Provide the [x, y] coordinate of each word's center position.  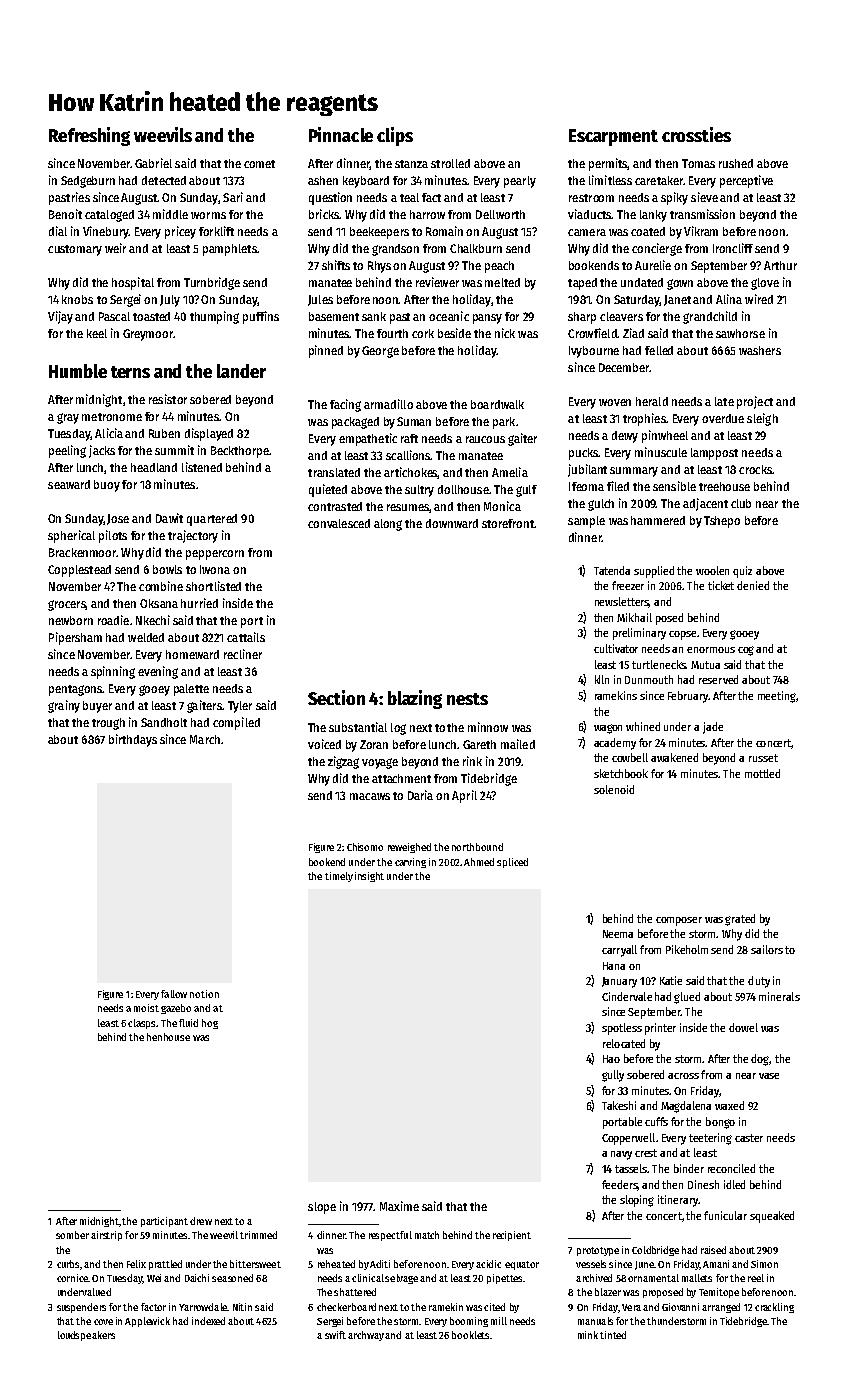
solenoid [614, 789]
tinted [613, 1335]
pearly [520, 182]
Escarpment [613, 137]
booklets [470, 1335]
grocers [67, 605]
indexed [208, 1321]
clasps [141, 1024]
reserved [718, 679]
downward [452, 523]
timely [339, 877]
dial [58, 231]
